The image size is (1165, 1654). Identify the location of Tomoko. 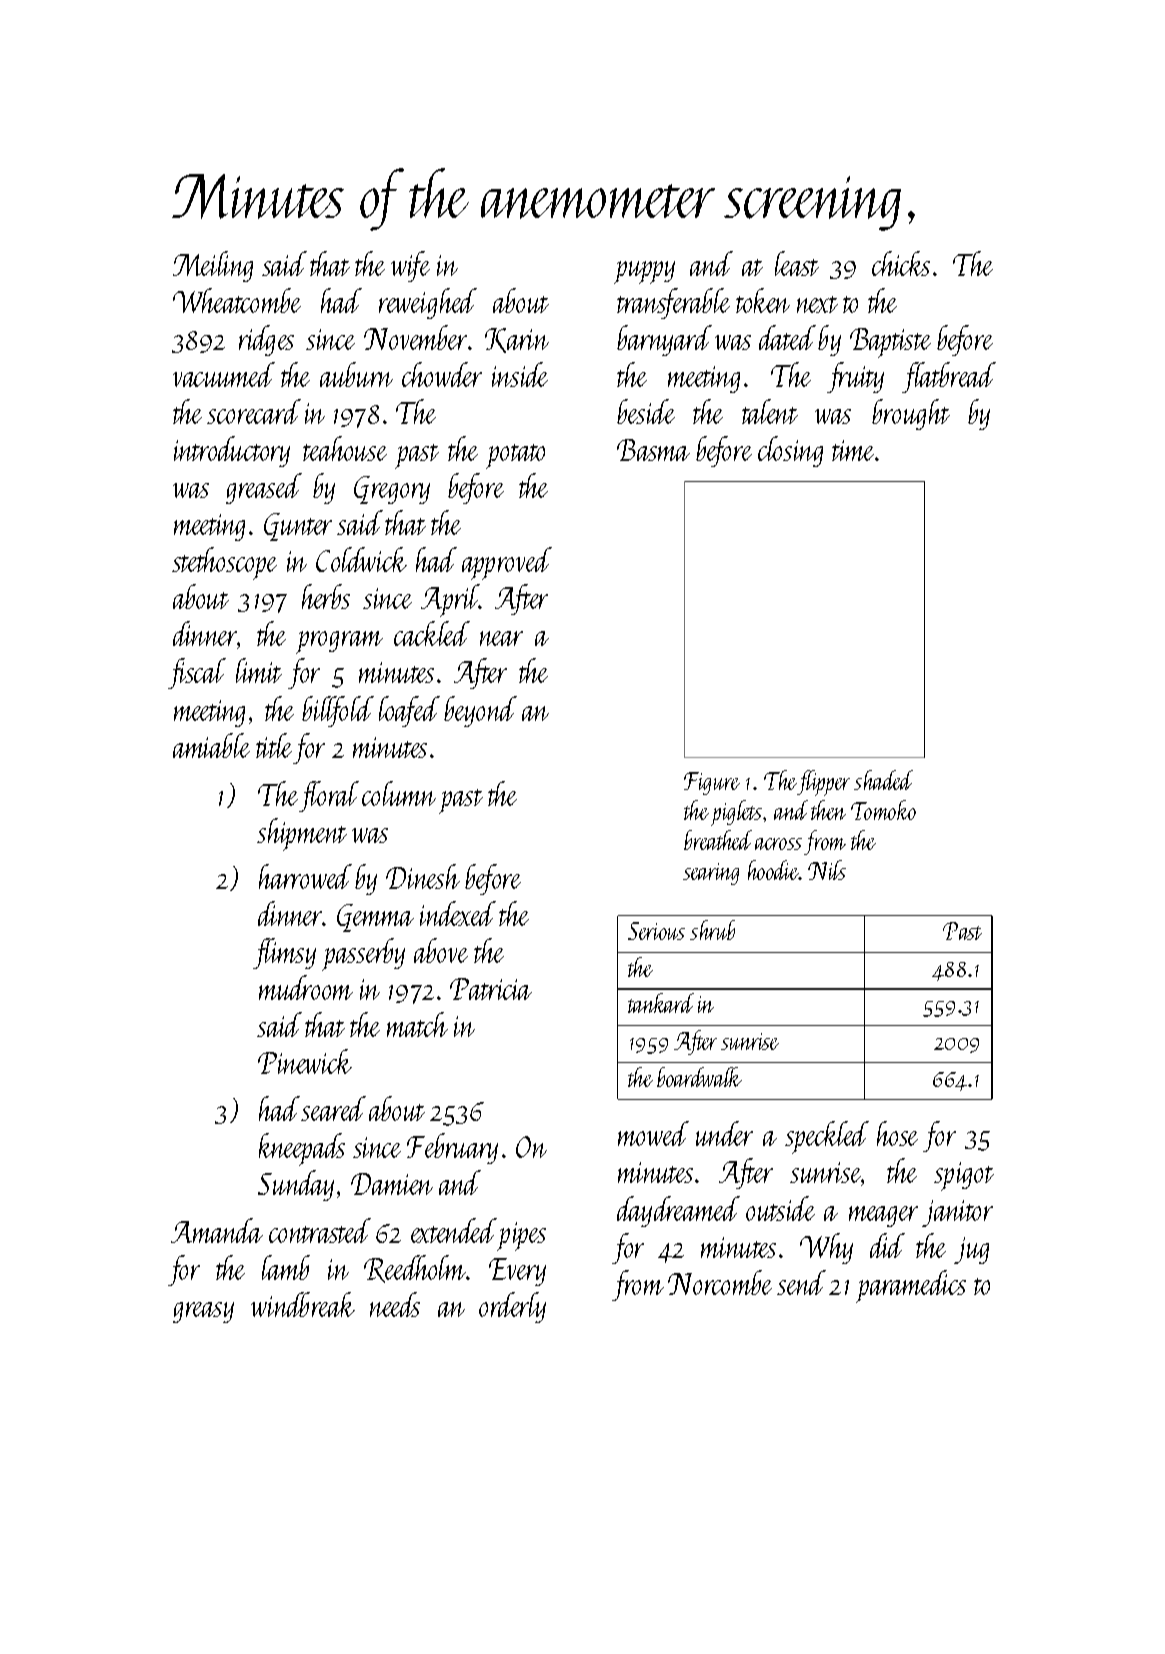
(883, 810).
